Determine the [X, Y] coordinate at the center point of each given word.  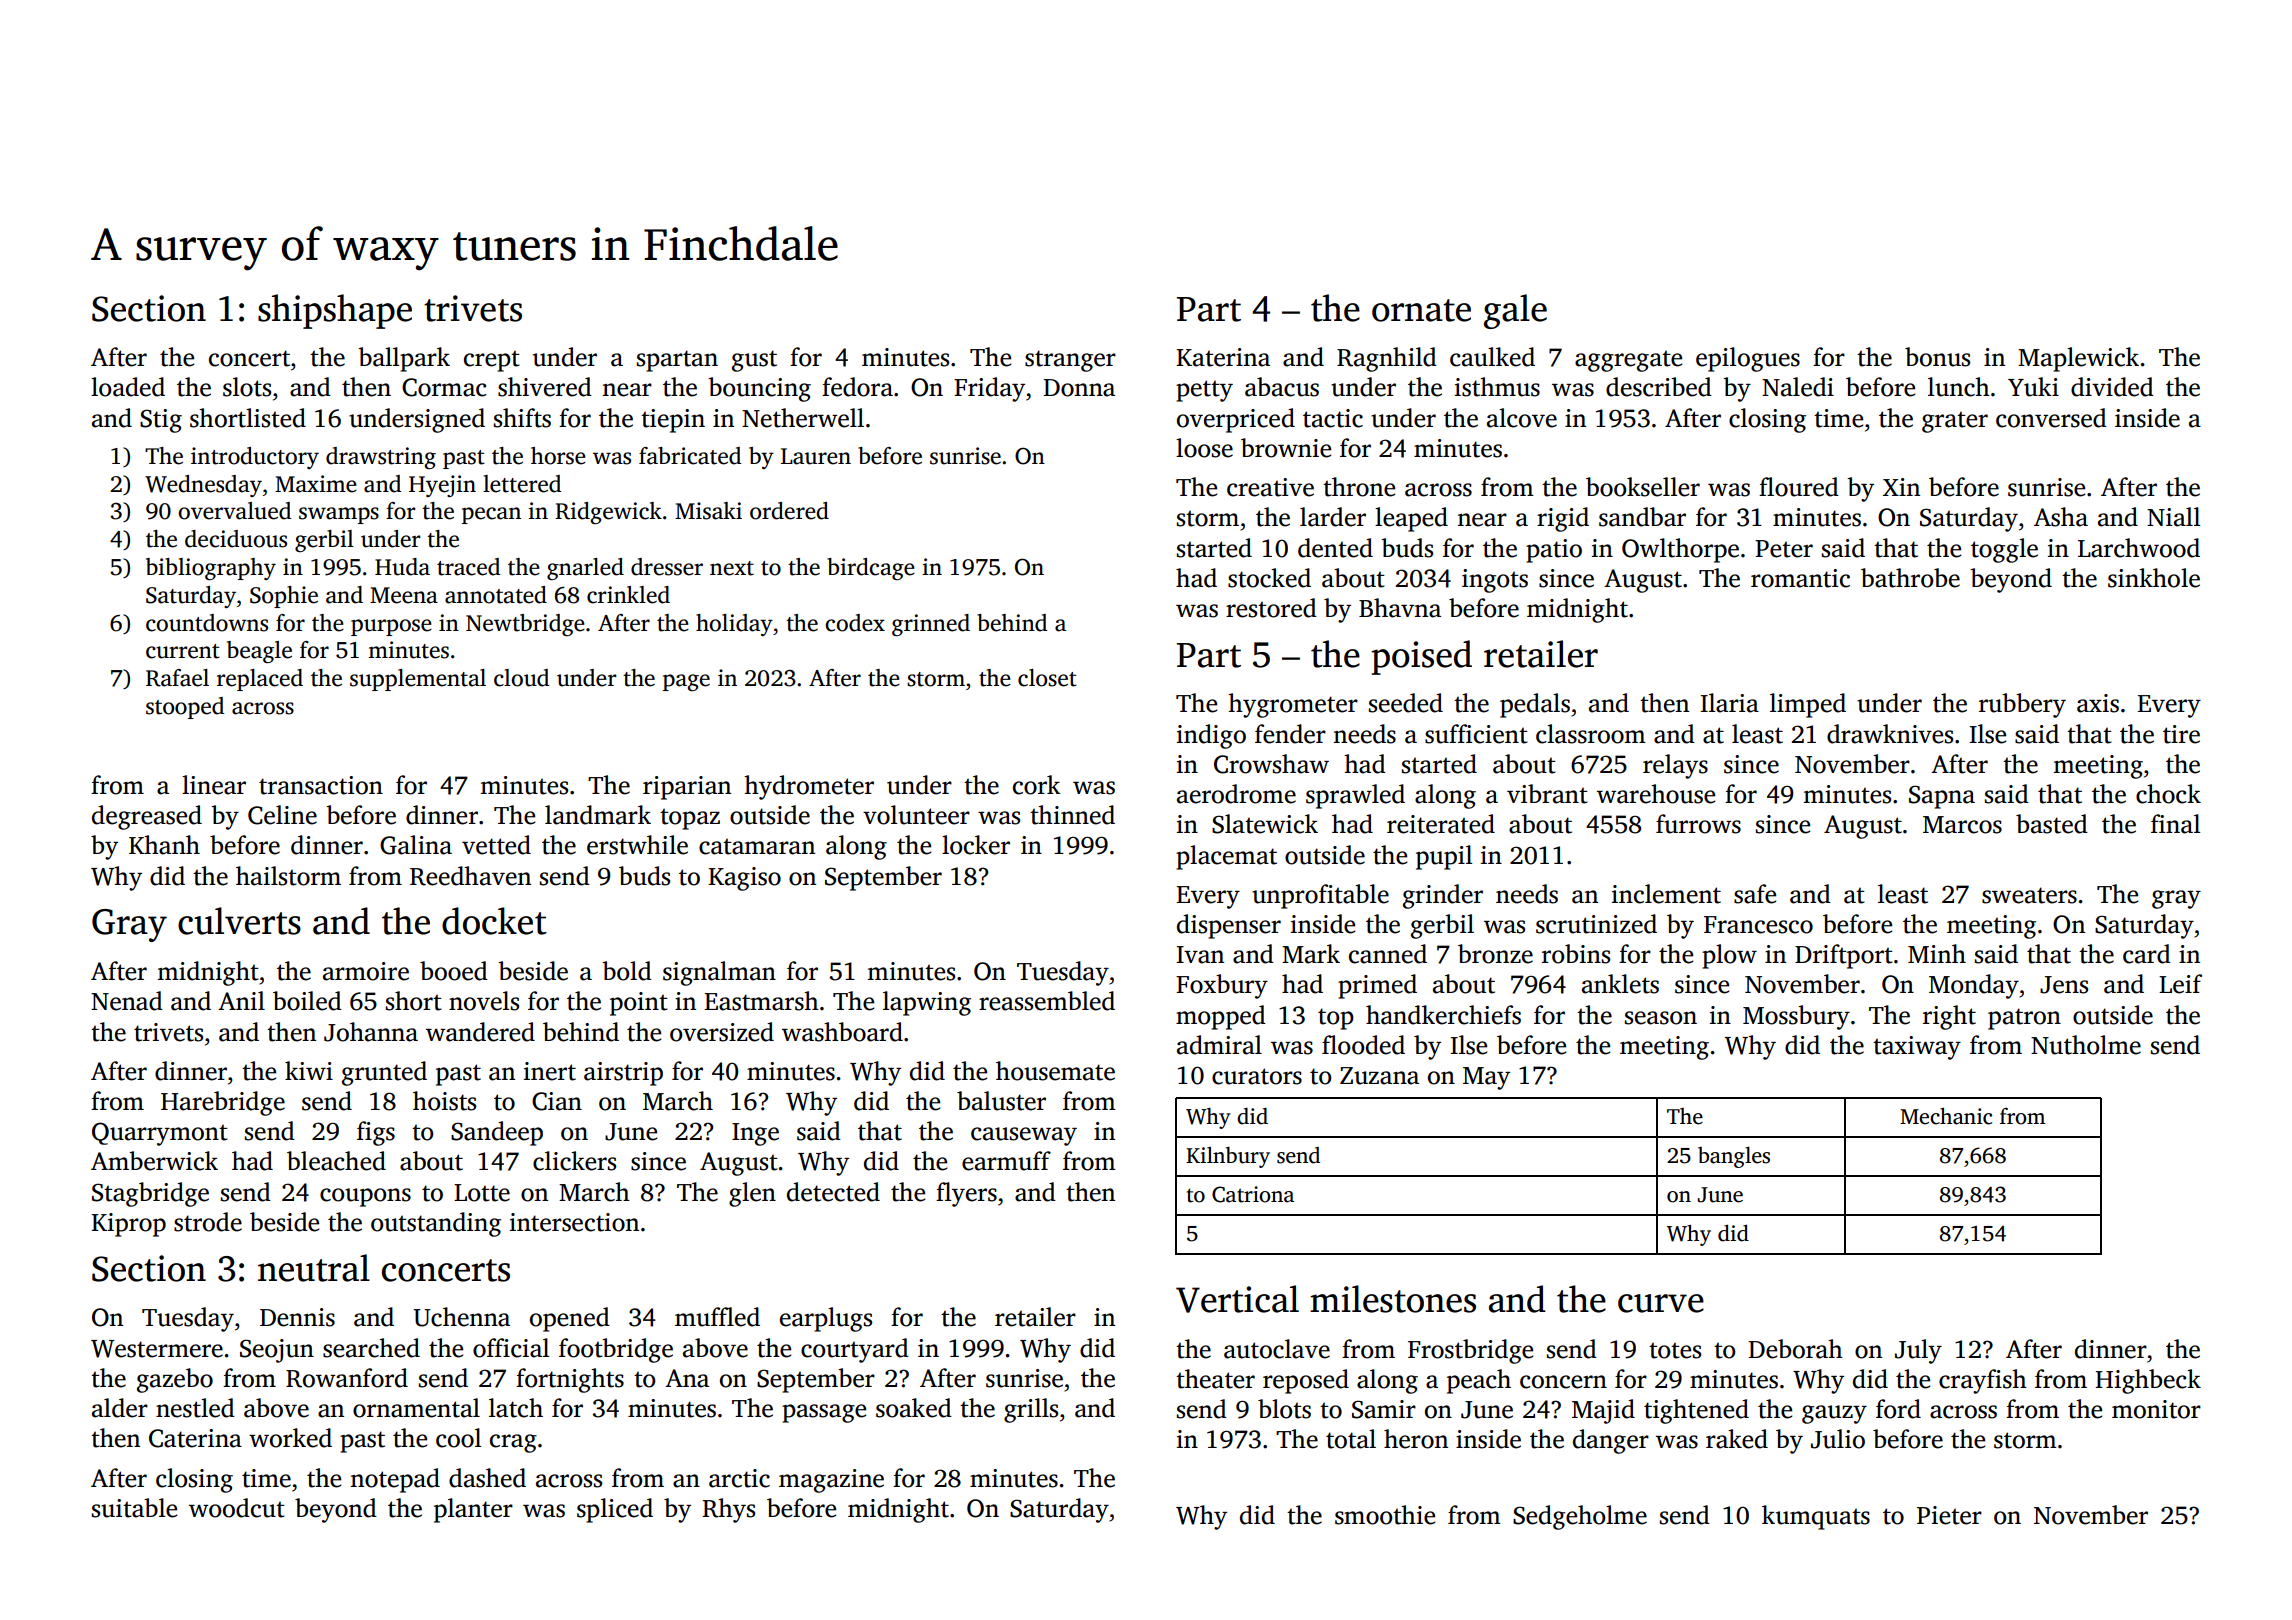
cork [1037, 785]
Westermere [157, 1349]
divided [2112, 387]
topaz [690, 819]
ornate [1421, 310]
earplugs [826, 1319]
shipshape [335, 311]
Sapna [1942, 797]
